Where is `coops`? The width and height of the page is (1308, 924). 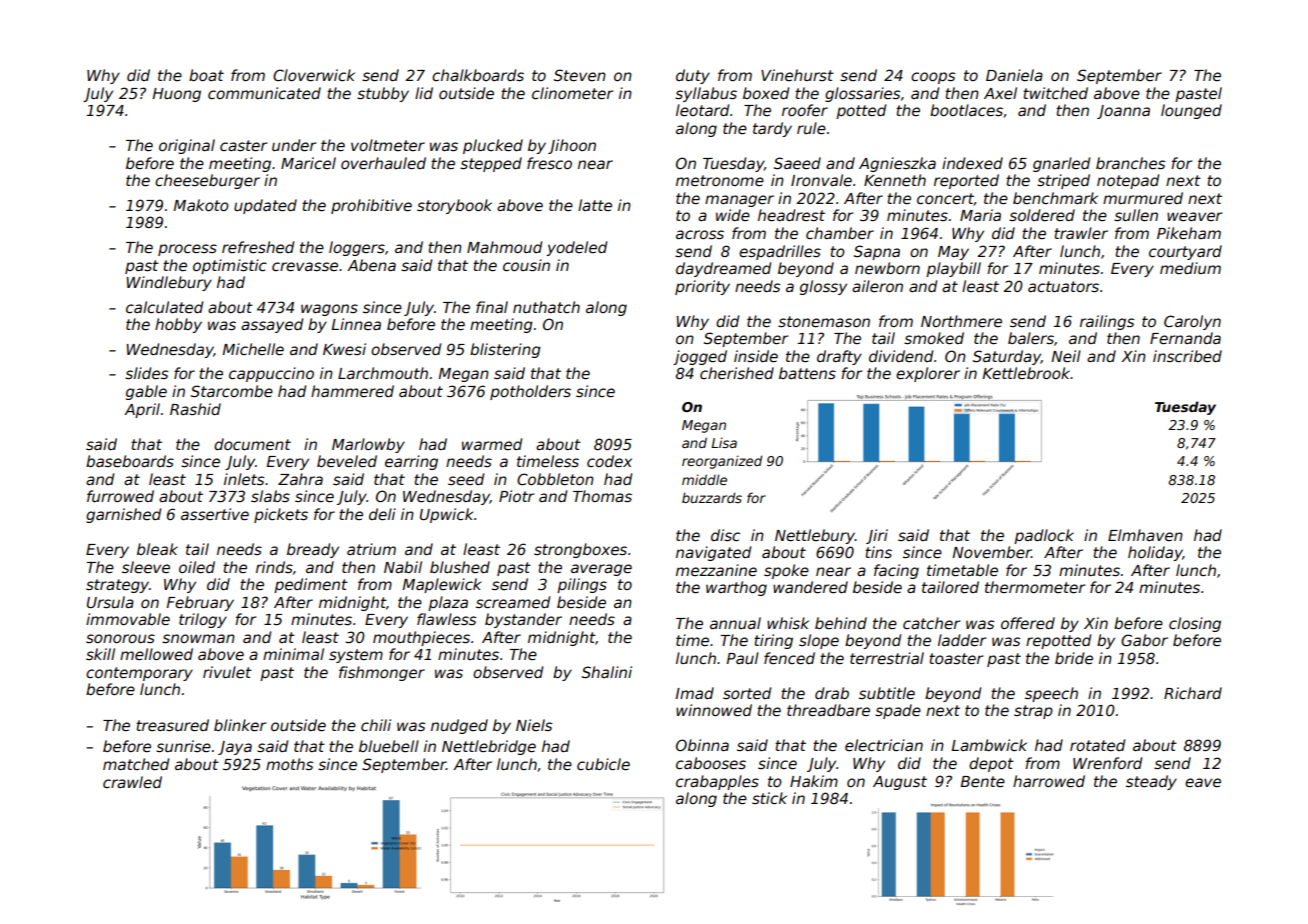
coops is located at coordinates (933, 78).
